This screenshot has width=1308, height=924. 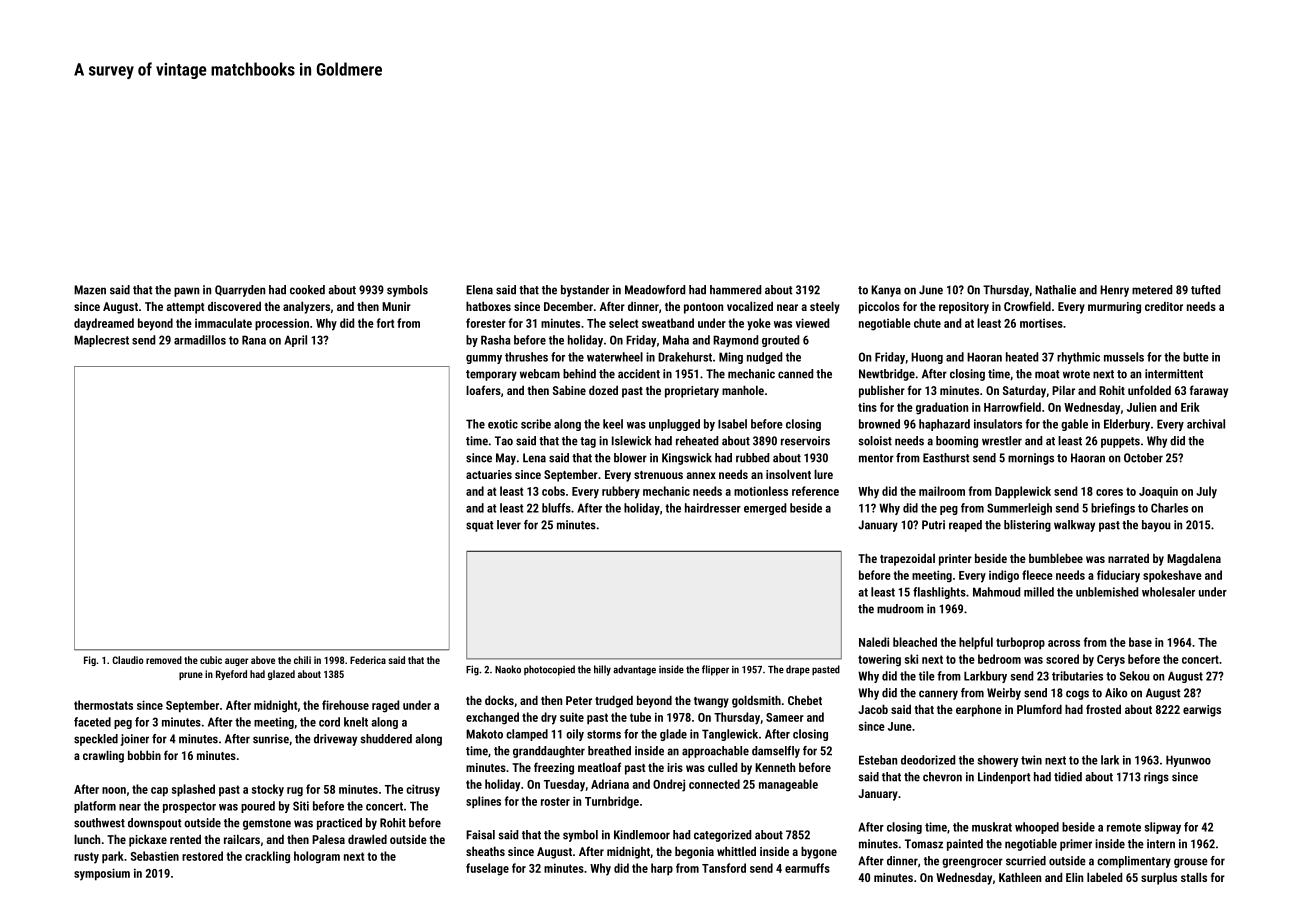 What do you see at coordinates (819, 852) in the screenshot?
I see `bygone` at bounding box center [819, 852].
